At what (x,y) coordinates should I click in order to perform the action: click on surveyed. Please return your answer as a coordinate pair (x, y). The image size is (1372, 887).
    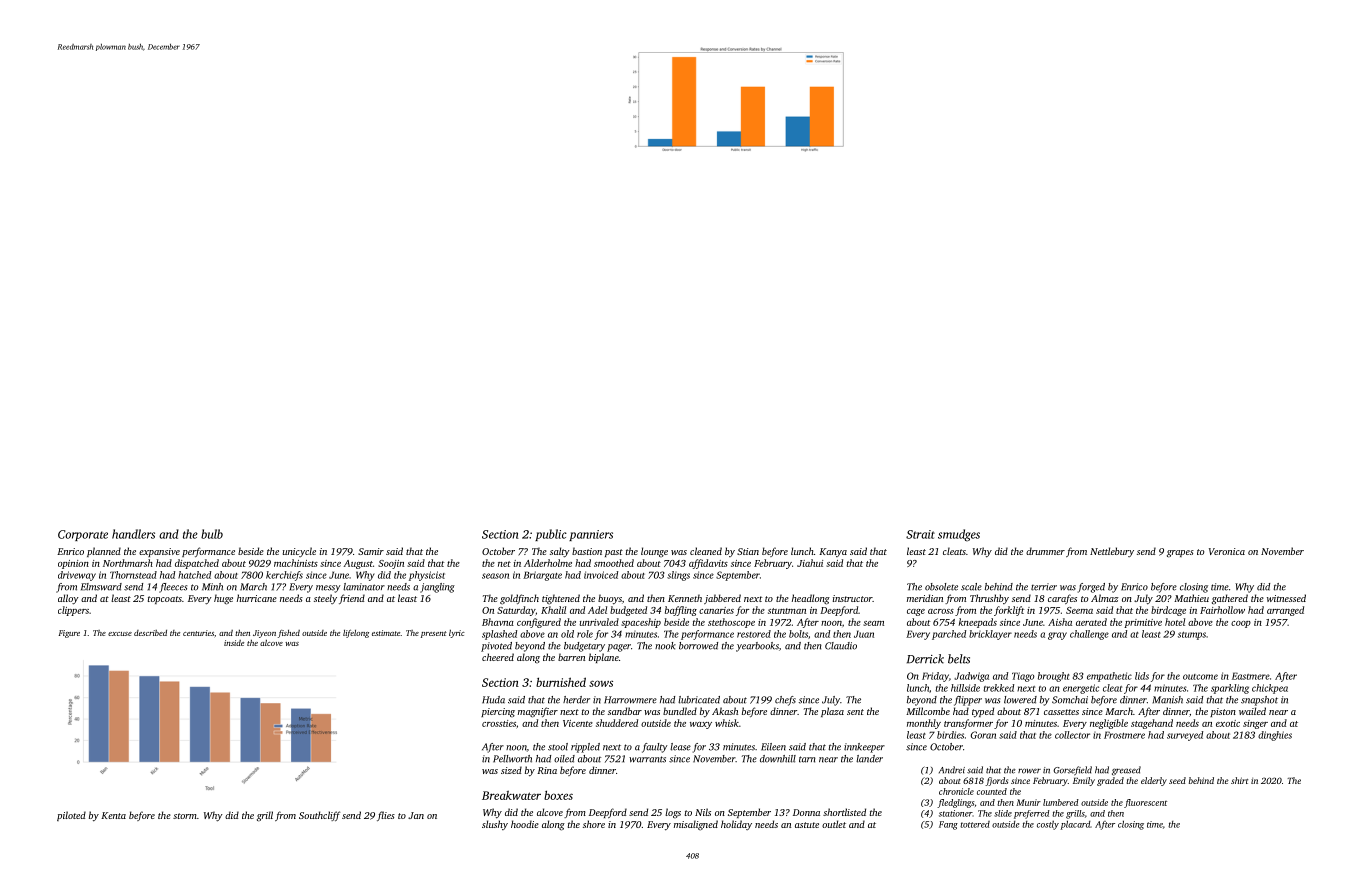
    Looking at the image, I should click on (1185, 736).
